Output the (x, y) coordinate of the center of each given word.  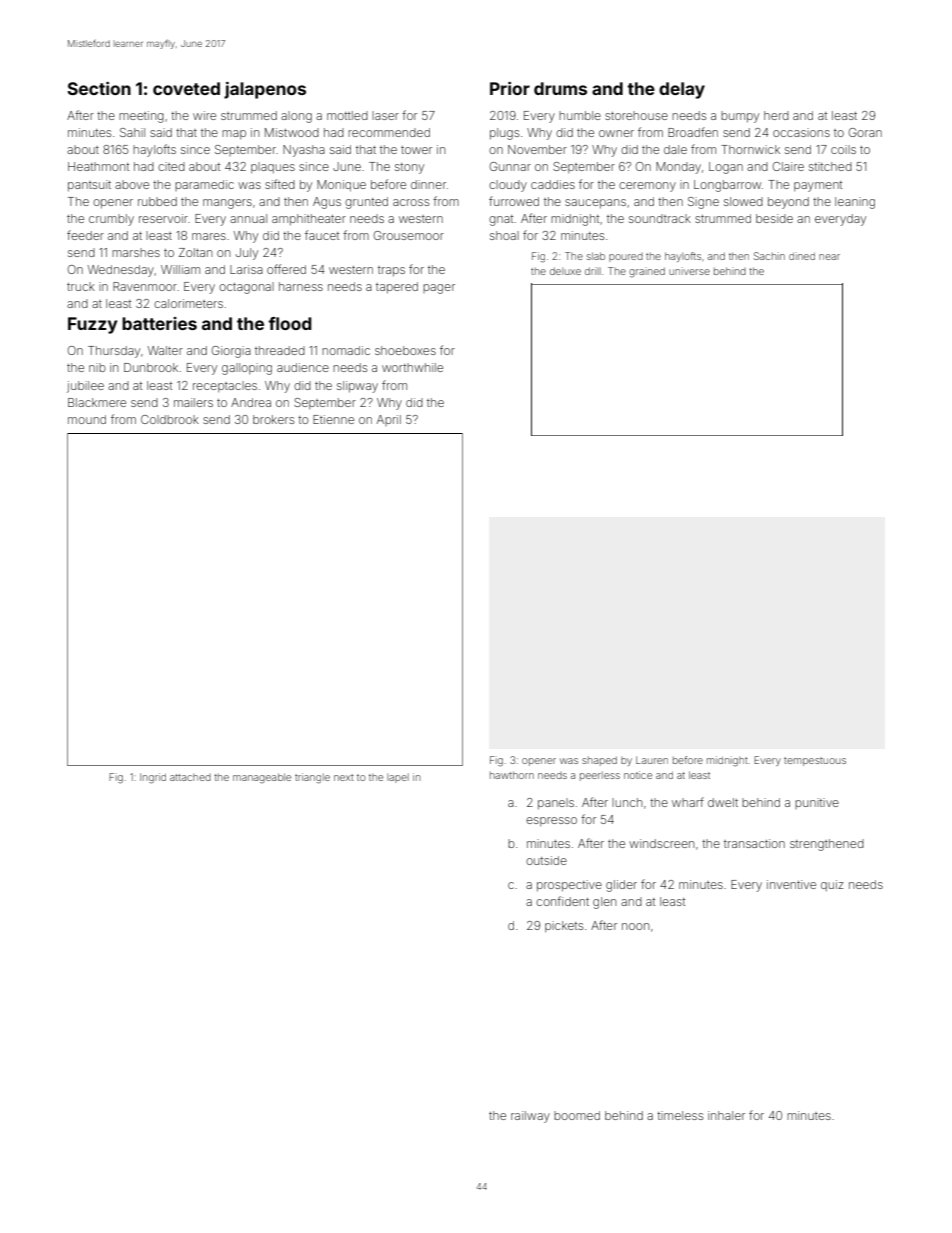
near (829, 257)
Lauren (652, 760)
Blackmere (97, 402)
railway (530, 1117)
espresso (551, 822)
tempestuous (815, 761)
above (132, 184)
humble (580, 115)
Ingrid (153, 778)
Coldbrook (170, 419)
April (389, 420)
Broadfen (693, 132)
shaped (599, 761)
